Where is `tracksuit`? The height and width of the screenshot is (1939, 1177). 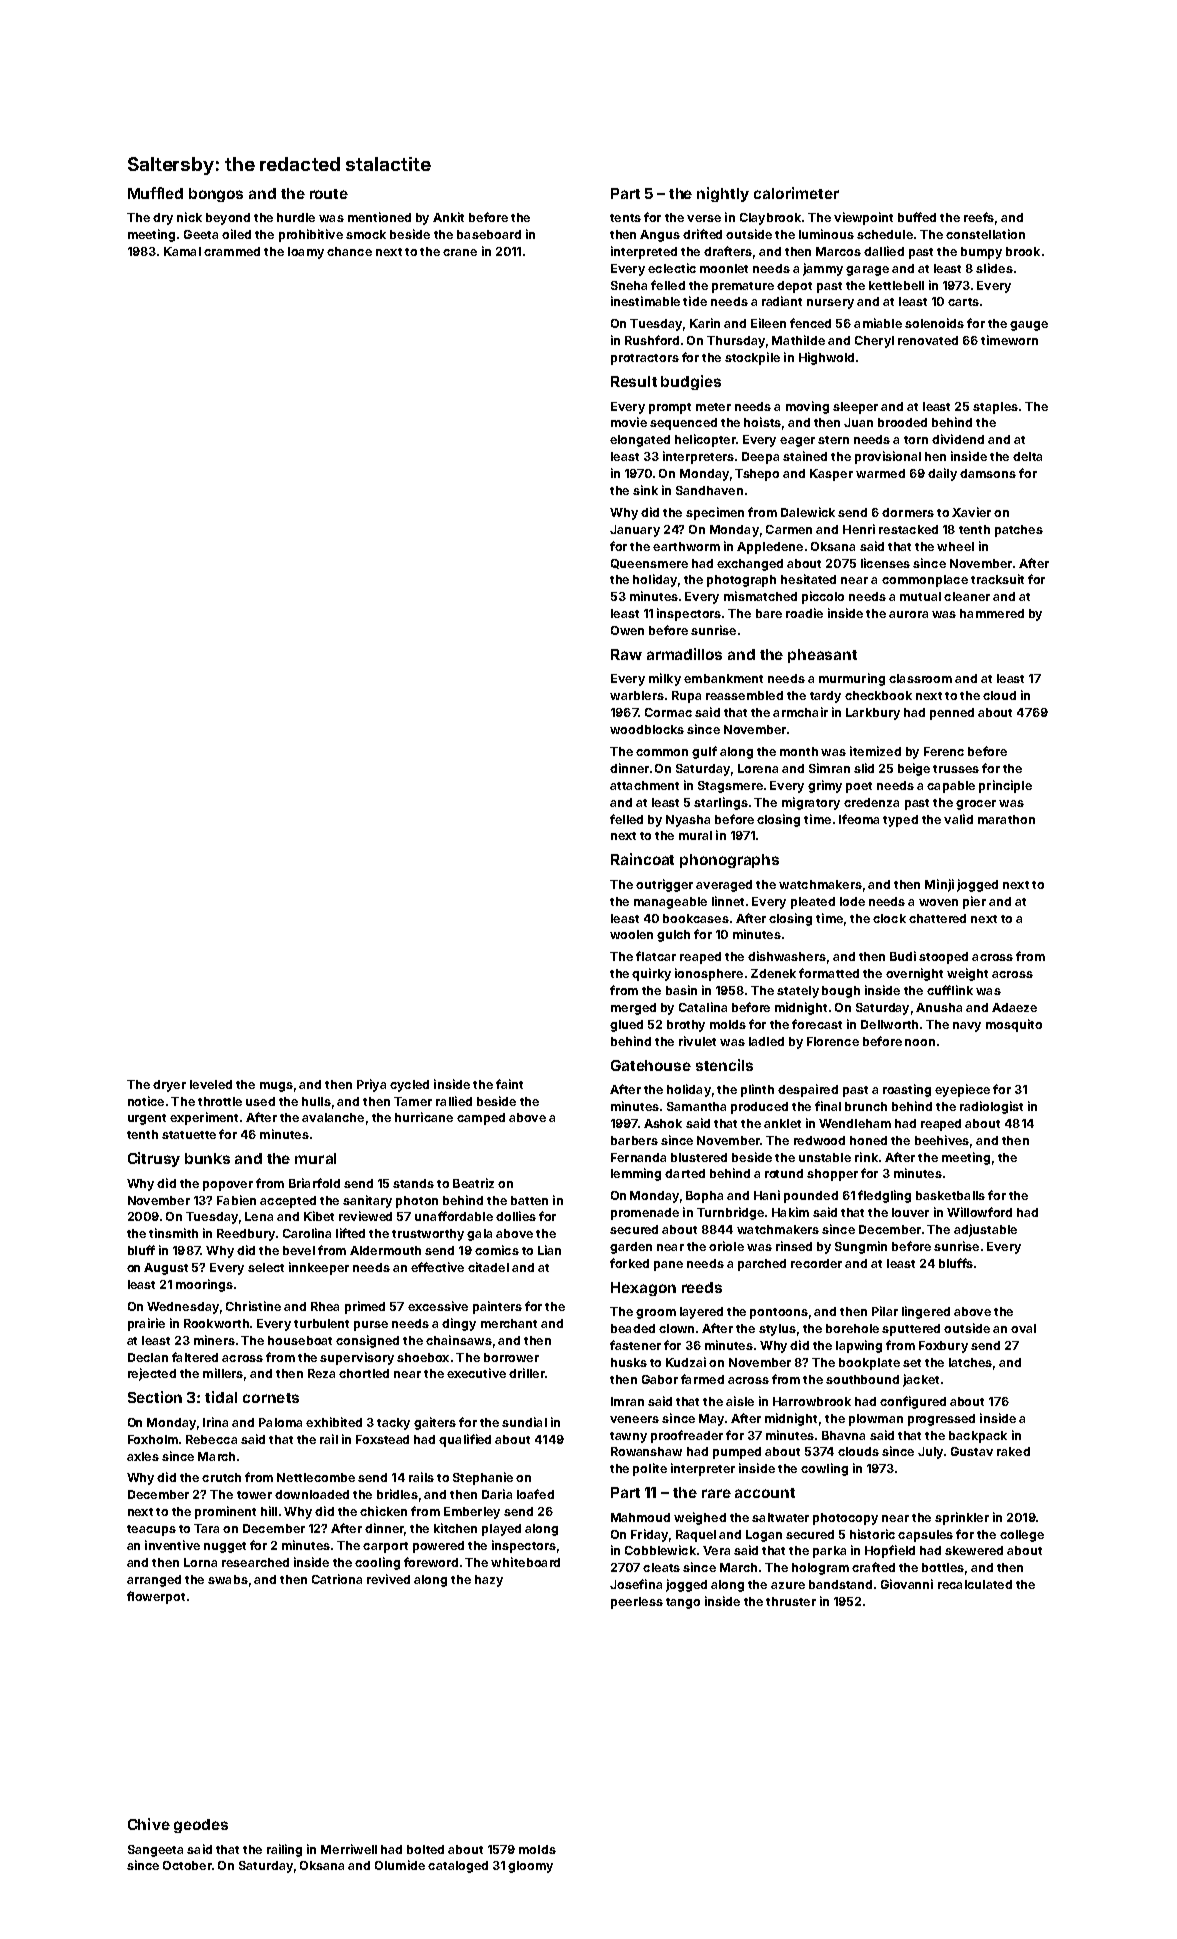
tracksuit is located at coordinates (997, 579).
